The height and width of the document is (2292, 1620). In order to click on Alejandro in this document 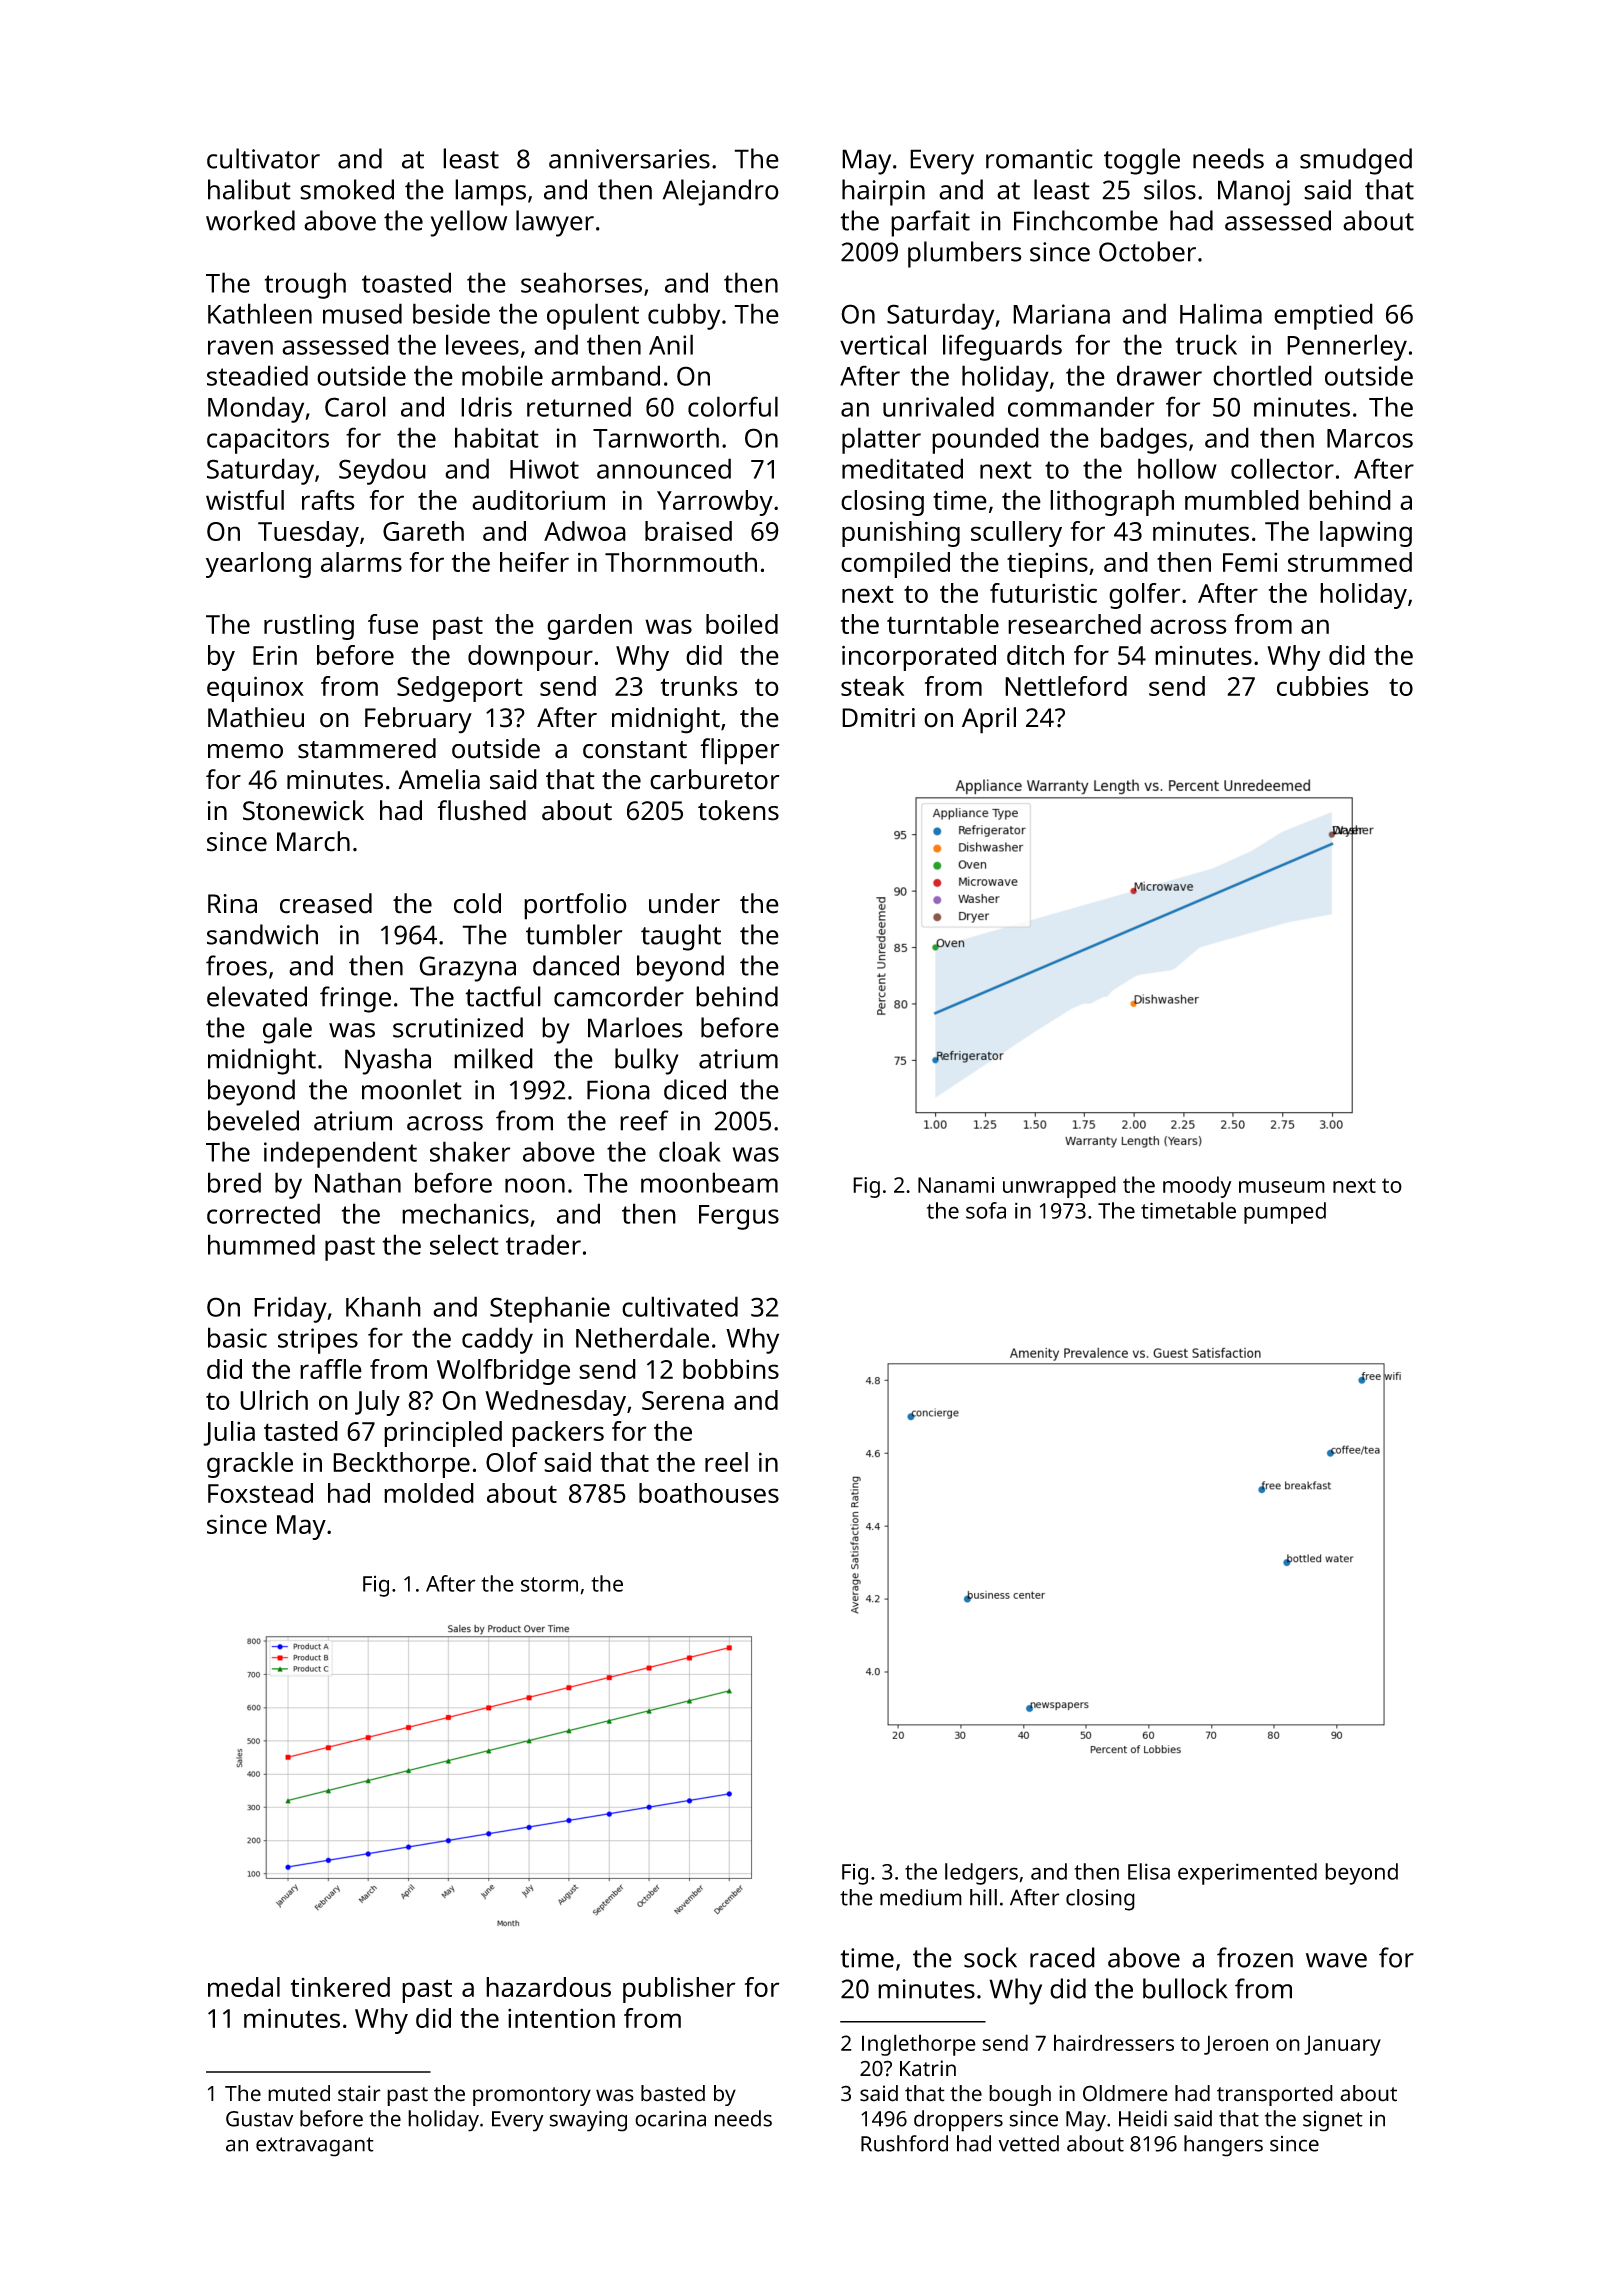, I will do `click(721, 192)`.
